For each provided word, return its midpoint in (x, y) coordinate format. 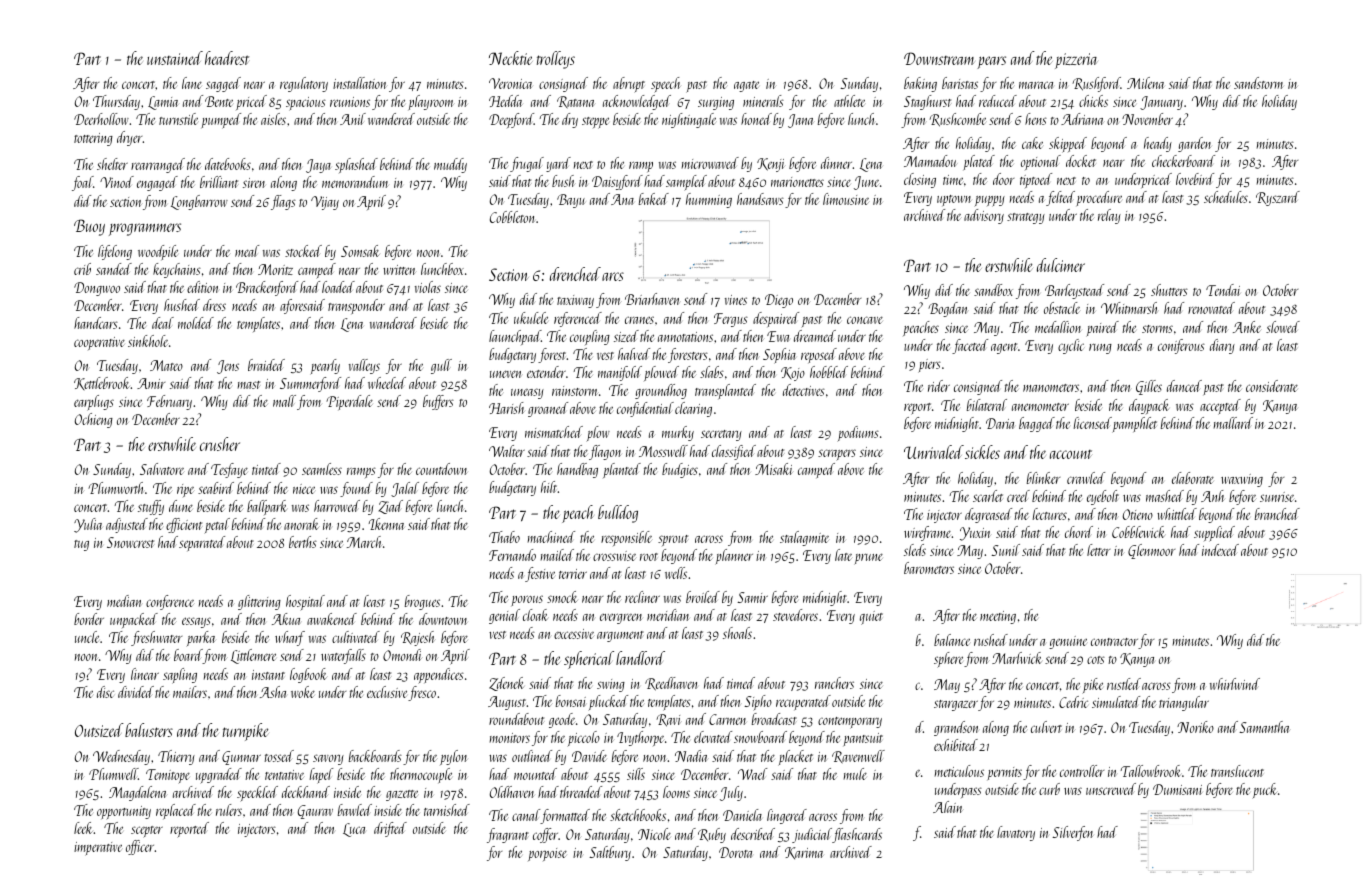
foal (82, 183)
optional (1041, 162)
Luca (354, 830)
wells (676, 573)
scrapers (837, 455)
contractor (1114, 642)
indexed (1220, 550)
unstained (175, 58)
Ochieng (94, 420)
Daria (1000, 423)
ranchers (834, 683)
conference (170, 602)
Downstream (939, 58)
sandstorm (1259, 83)
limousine (846, 199)
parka (201, 639)
